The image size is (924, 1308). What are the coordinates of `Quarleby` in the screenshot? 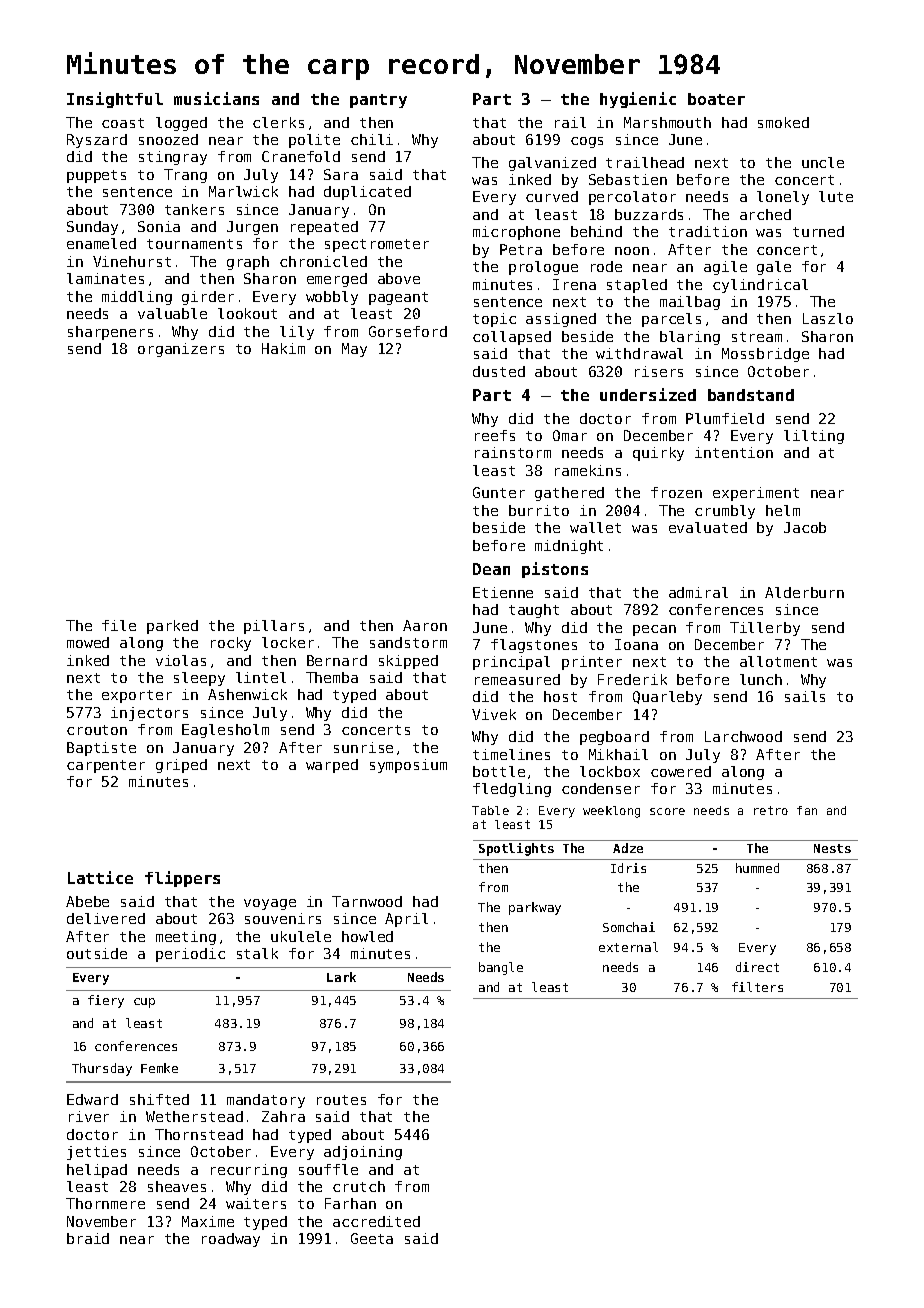 It's located at (667, 698).
